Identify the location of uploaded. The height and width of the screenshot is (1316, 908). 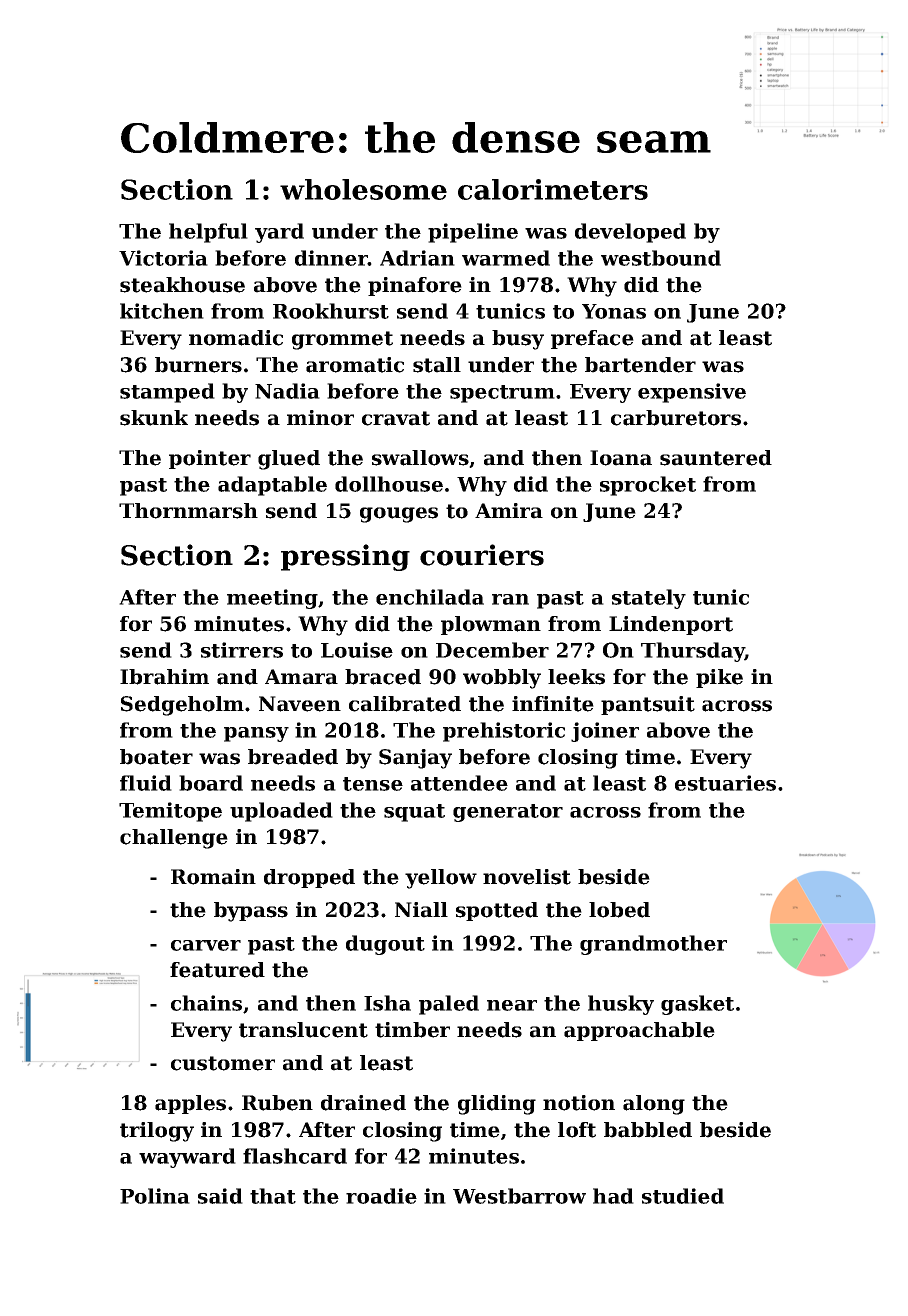
(281, 812).
